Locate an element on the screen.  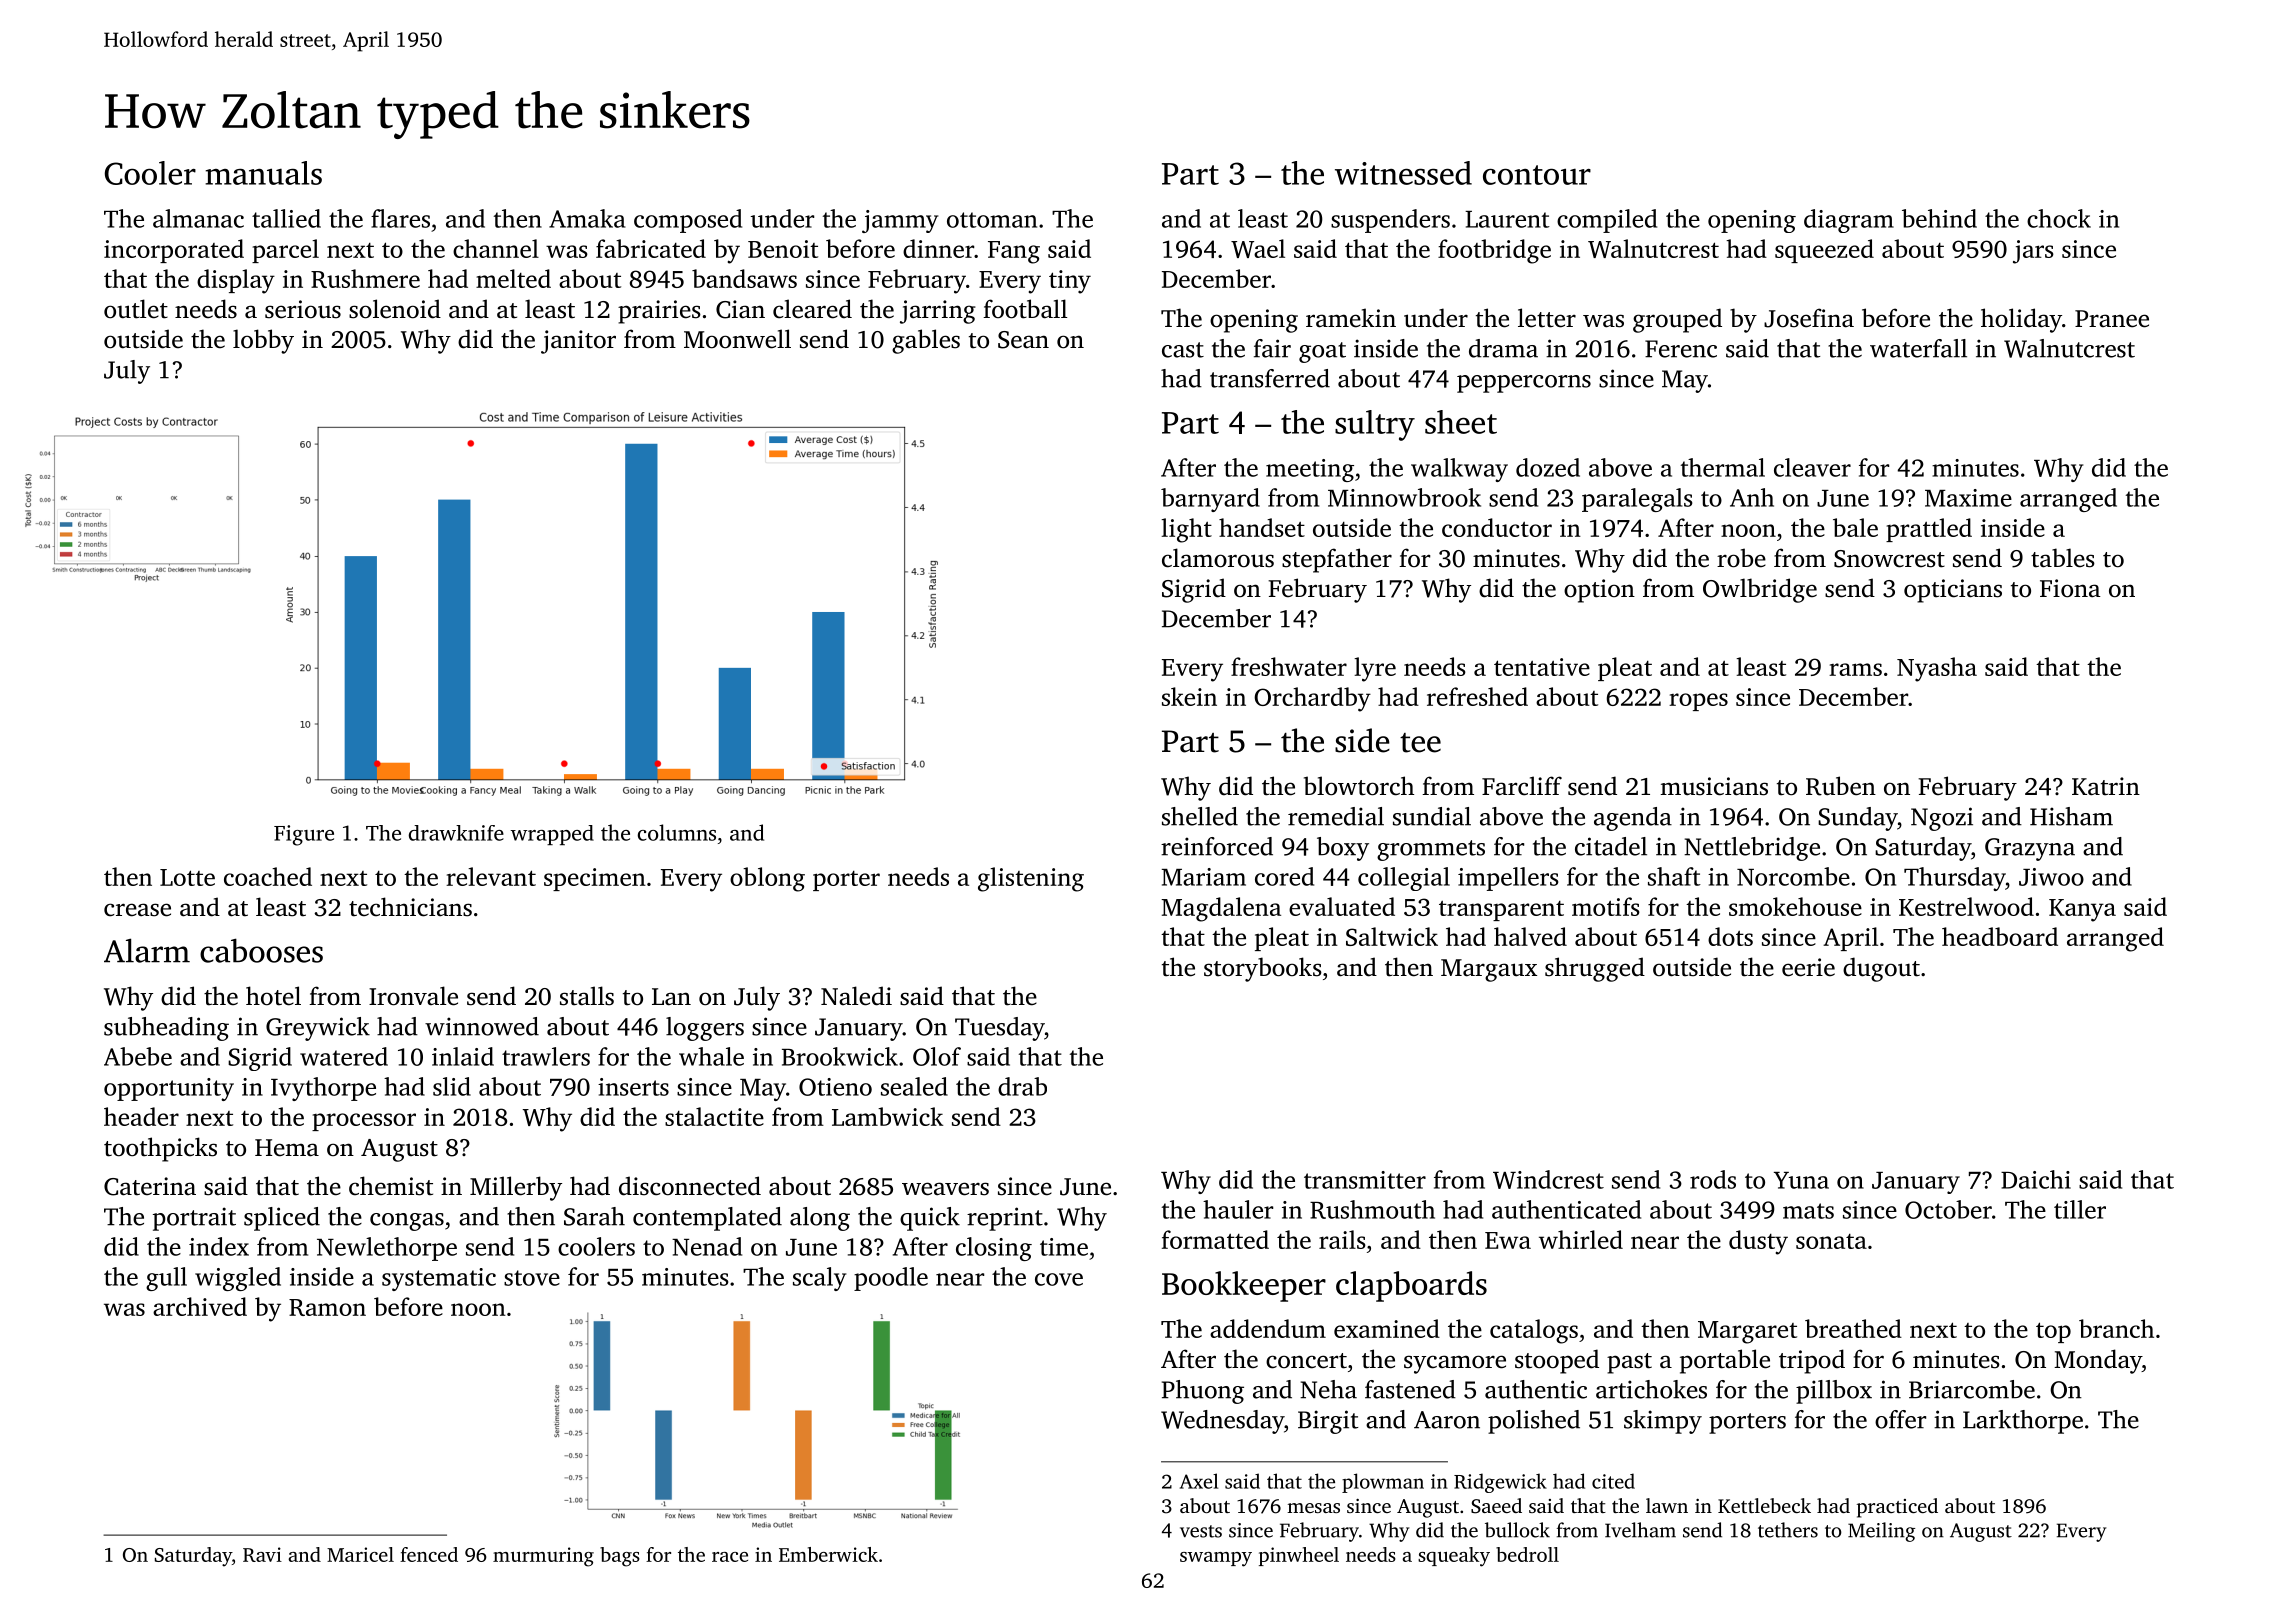
transmitter is located at coordinates (1365, 1180).
